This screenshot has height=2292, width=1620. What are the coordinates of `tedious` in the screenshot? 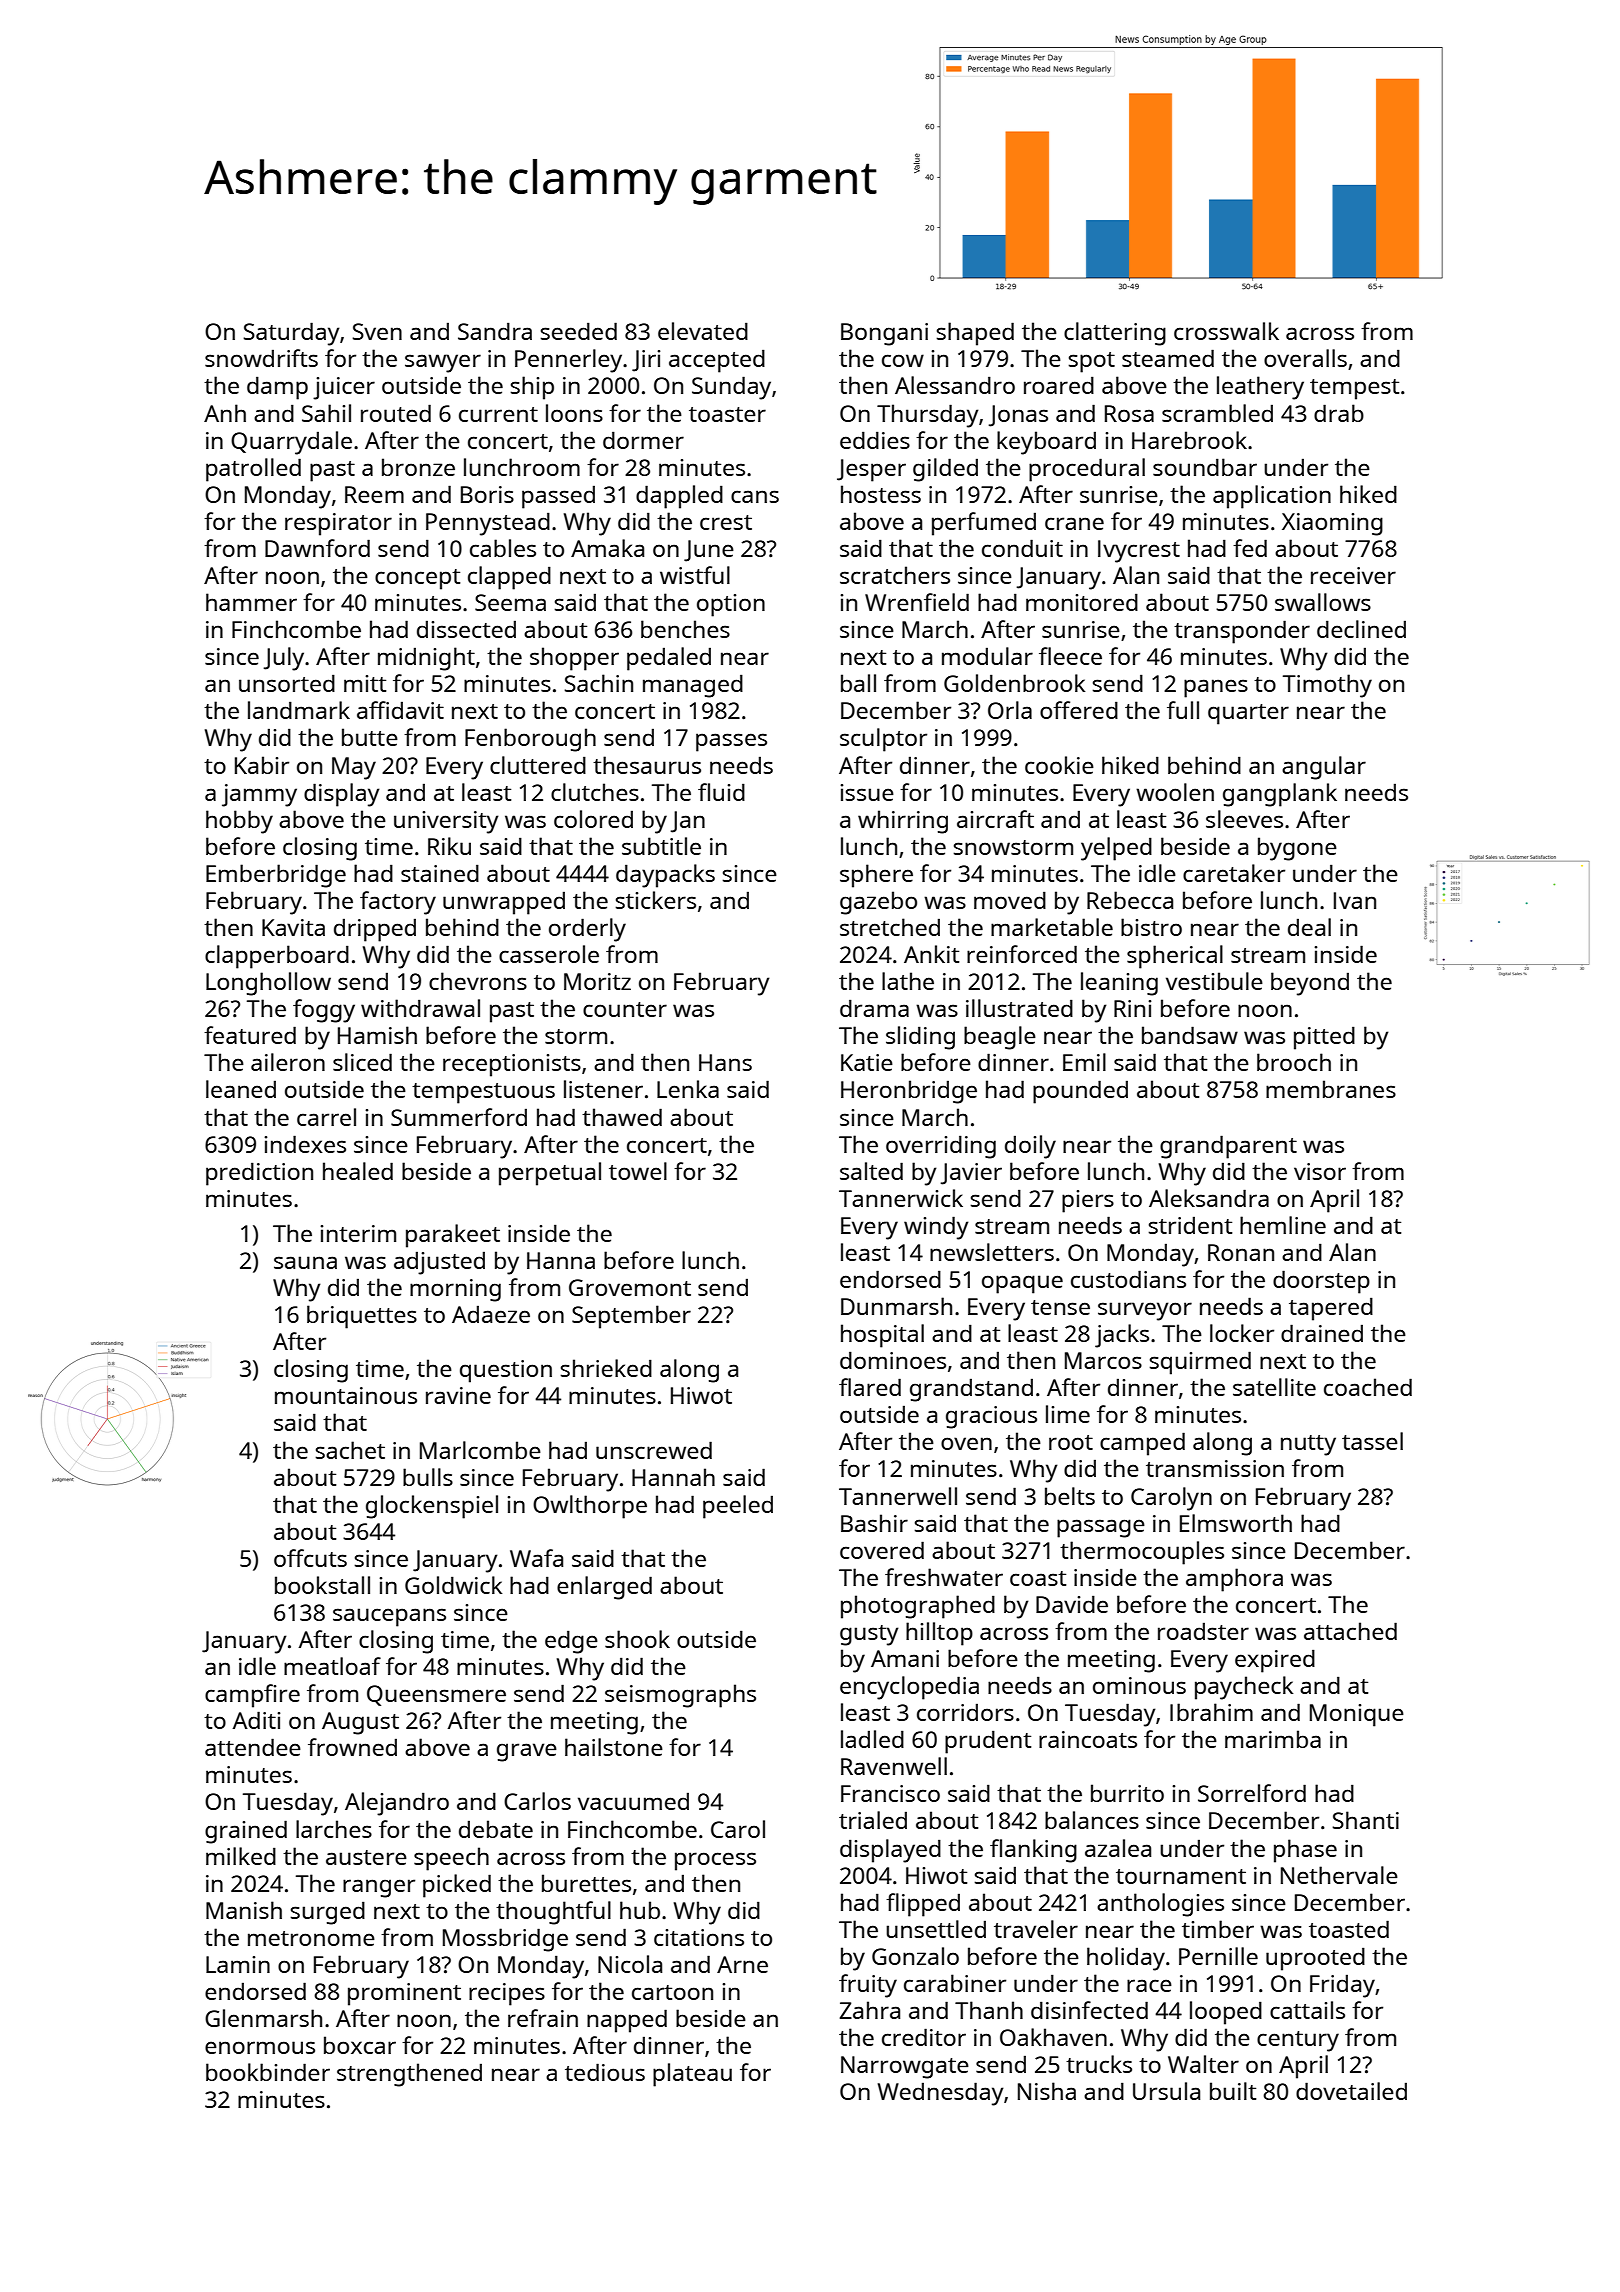 It's located at (605, 2072).
